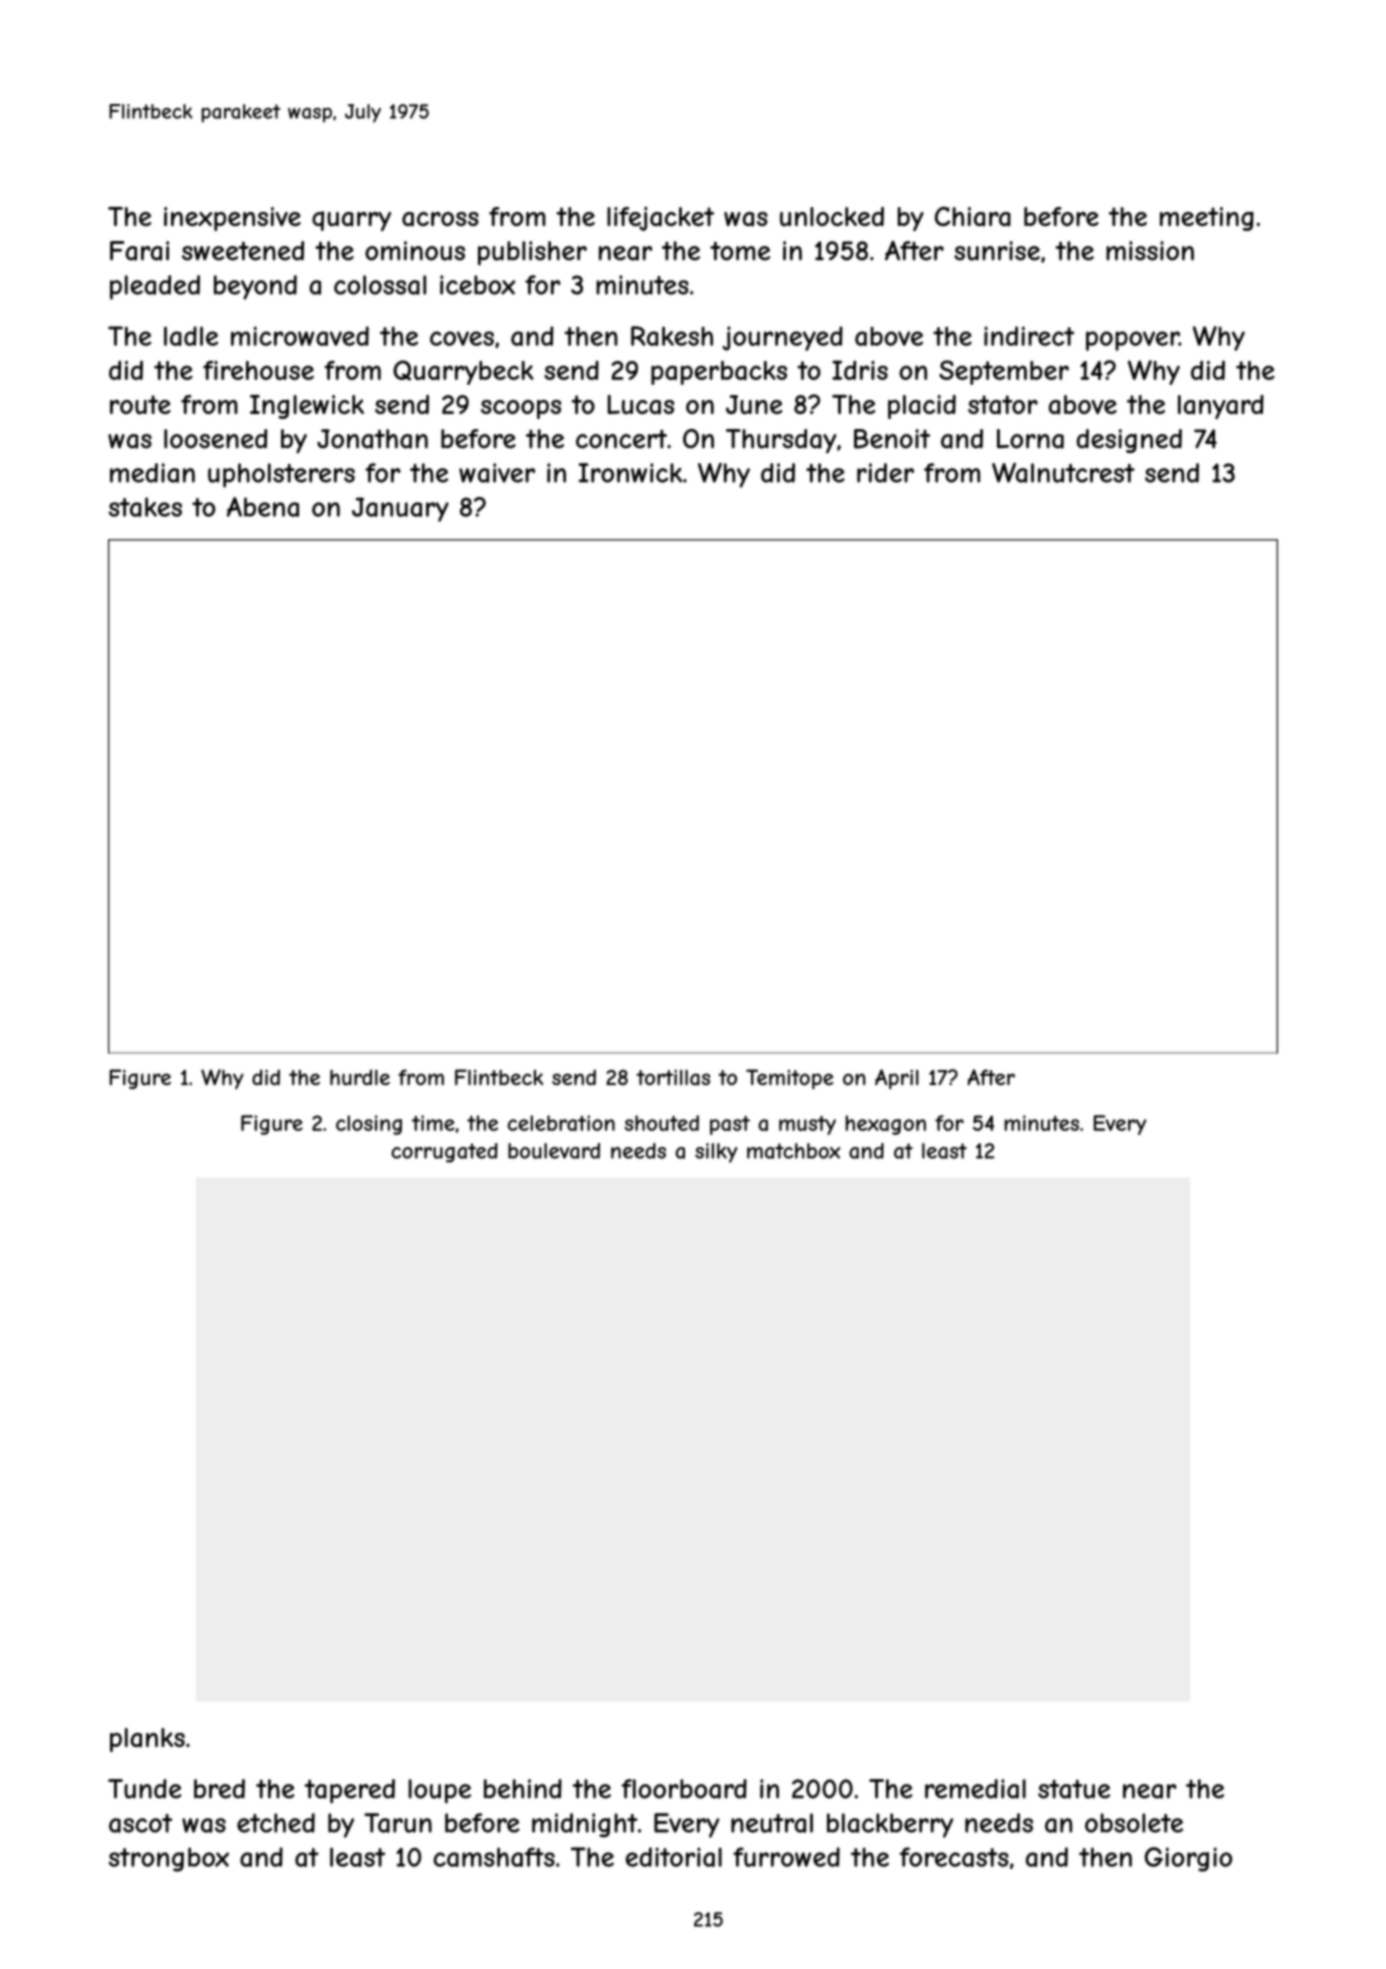 This screenshot has height=1969, width=1386. I want to click on floorboard, so click(684, 1789).
